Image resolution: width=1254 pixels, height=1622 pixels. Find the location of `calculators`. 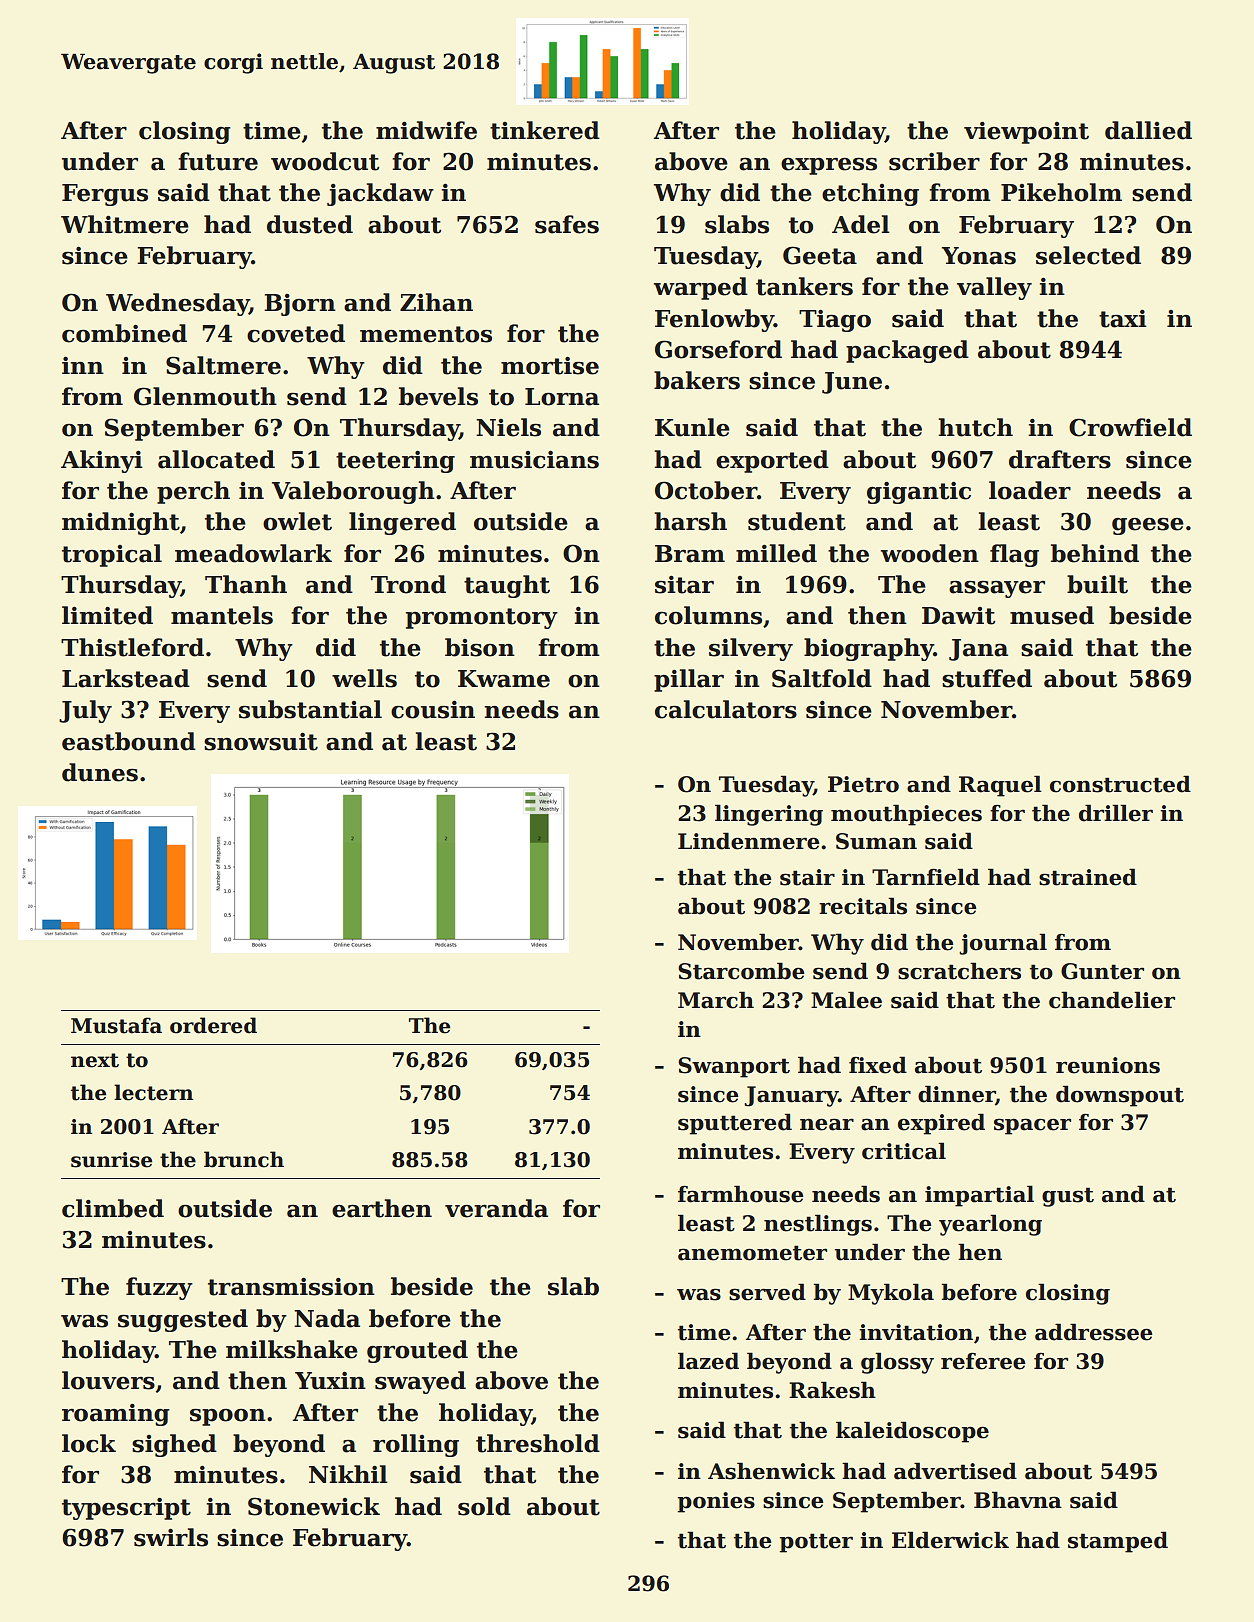

calculators is located at coordinates (726, 709).
